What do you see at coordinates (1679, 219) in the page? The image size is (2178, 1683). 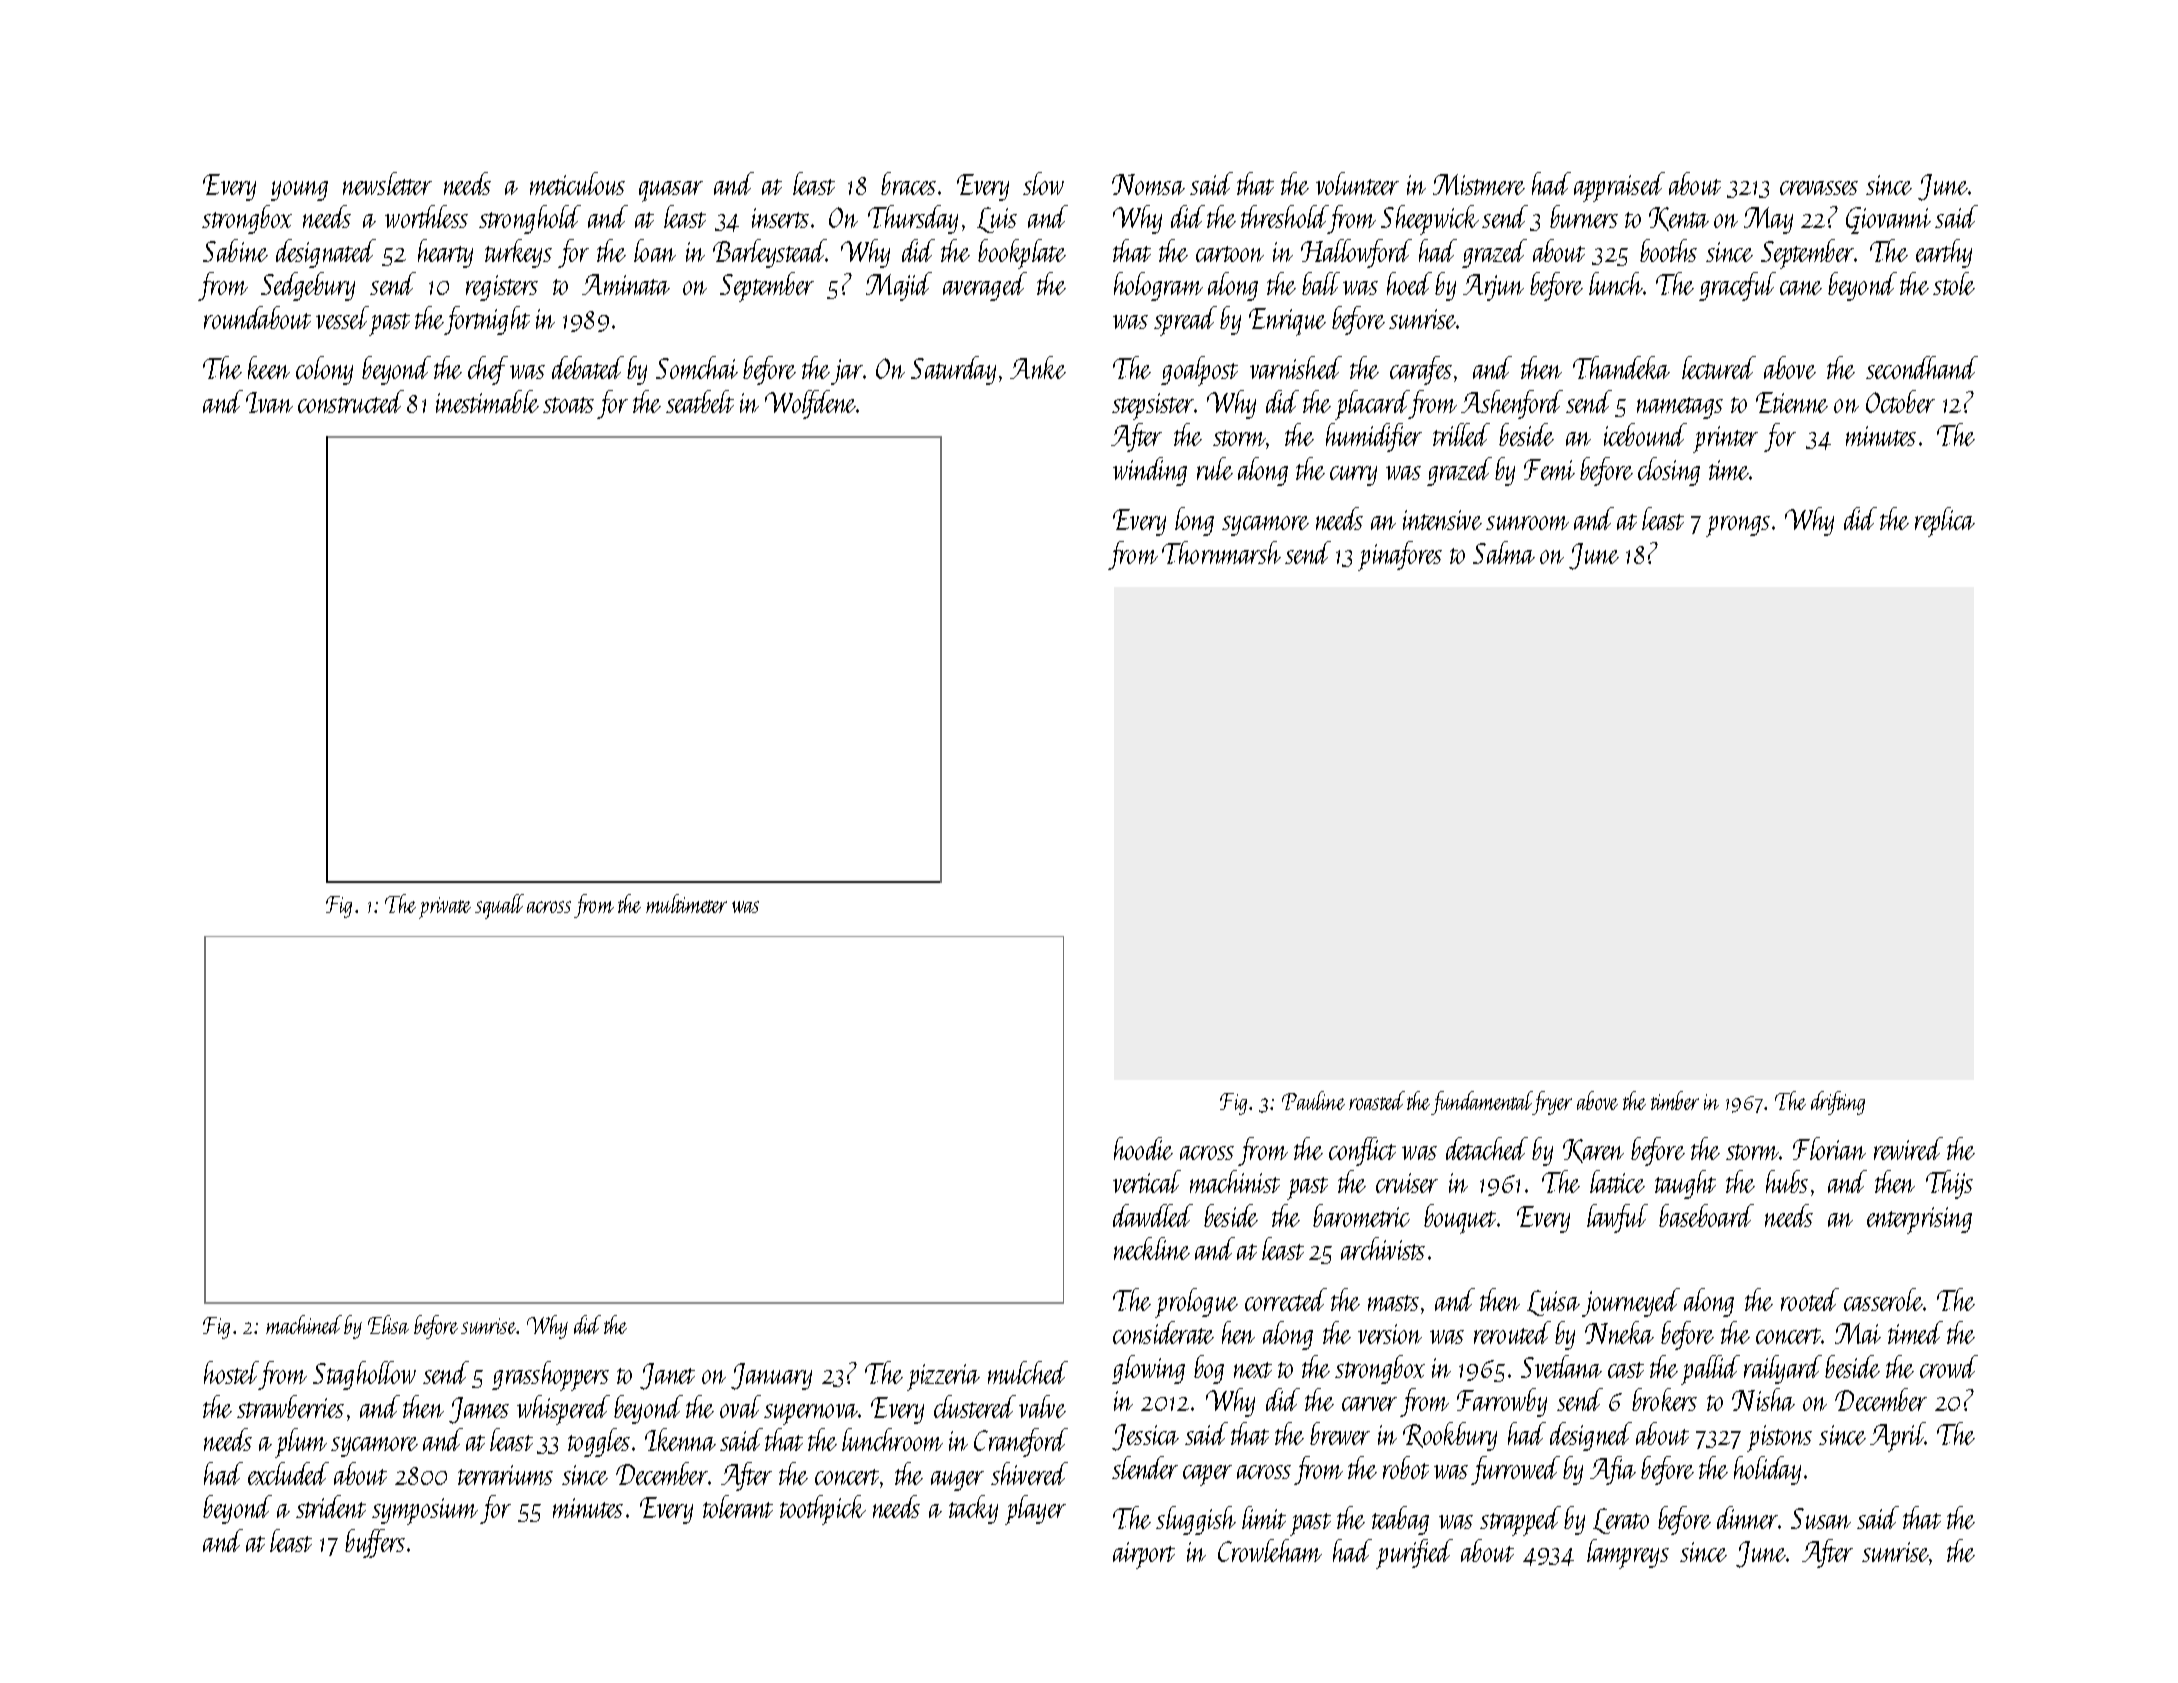 I see `Kenta` at bounding box center [1679, 219].
